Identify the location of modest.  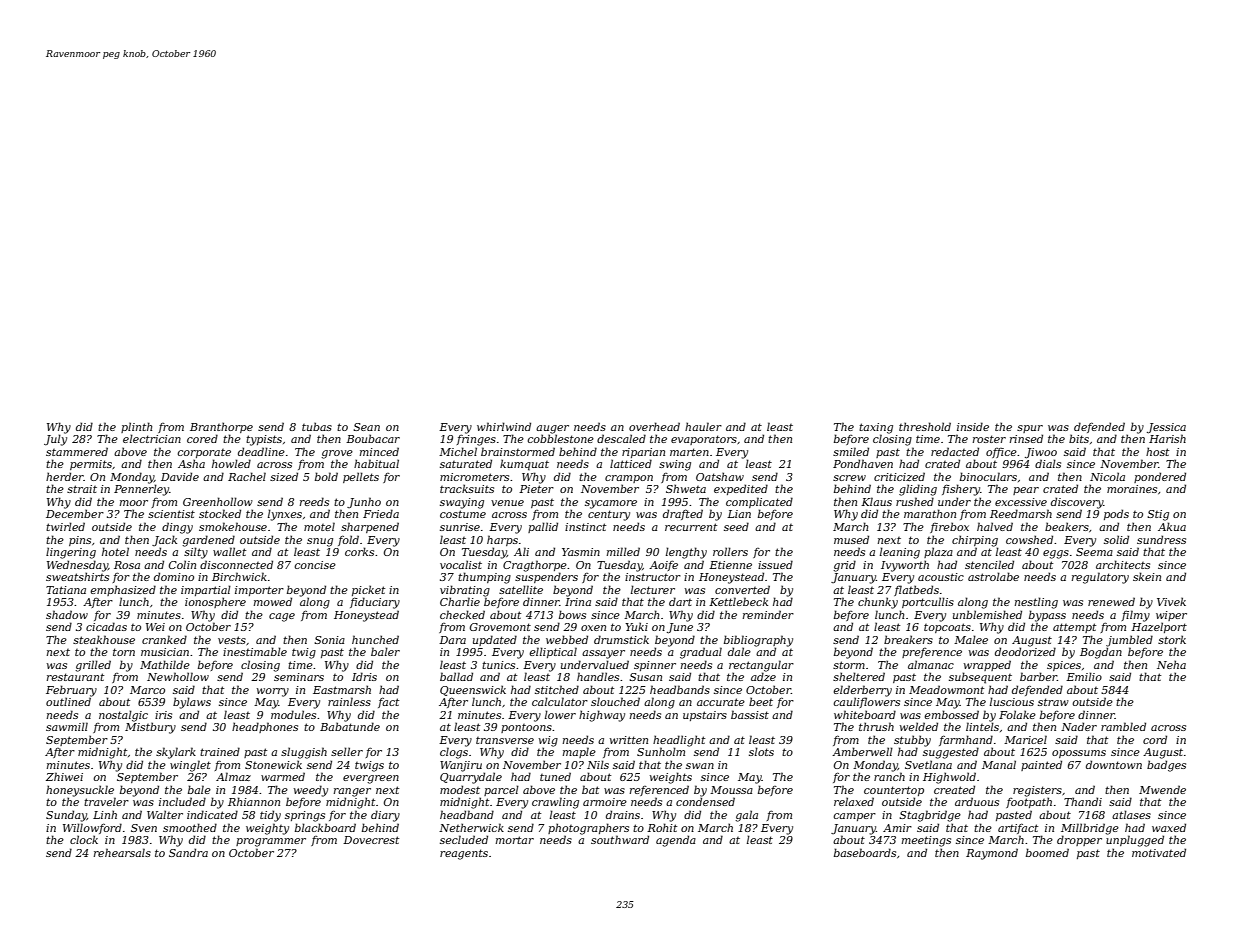
(460, 789).
